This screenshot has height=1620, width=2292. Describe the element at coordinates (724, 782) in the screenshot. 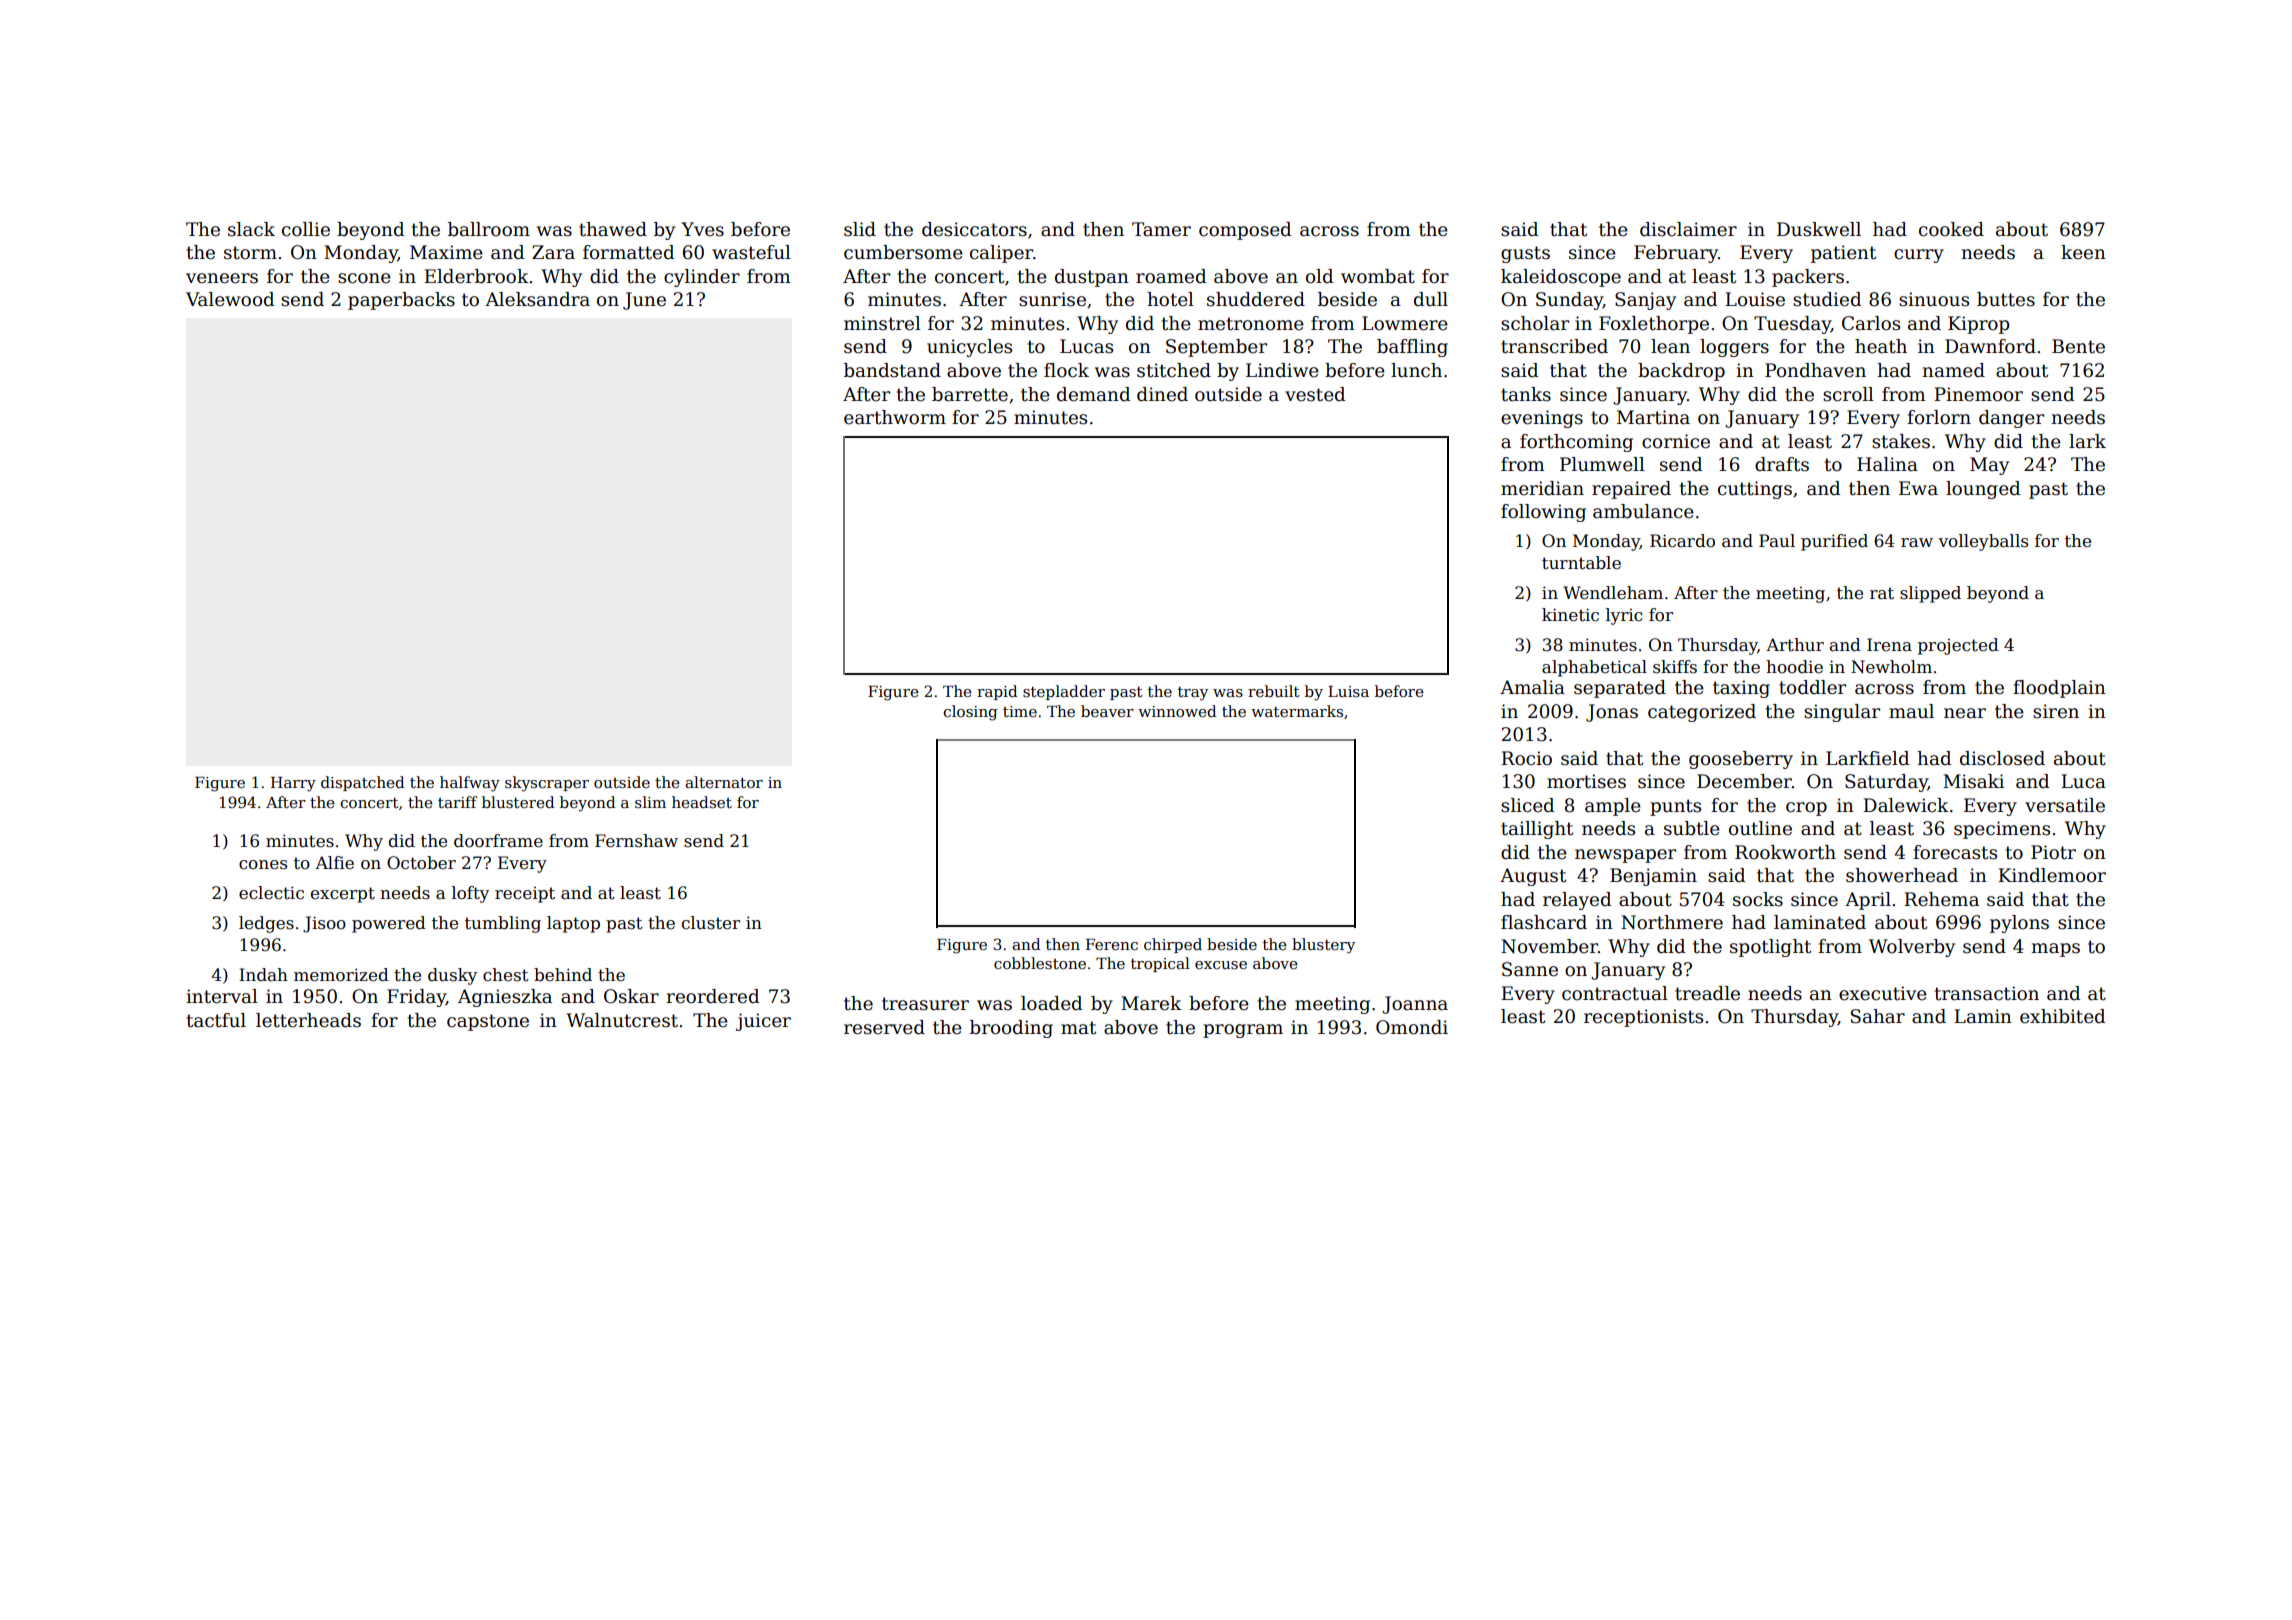

I see `alternator` at that location.
